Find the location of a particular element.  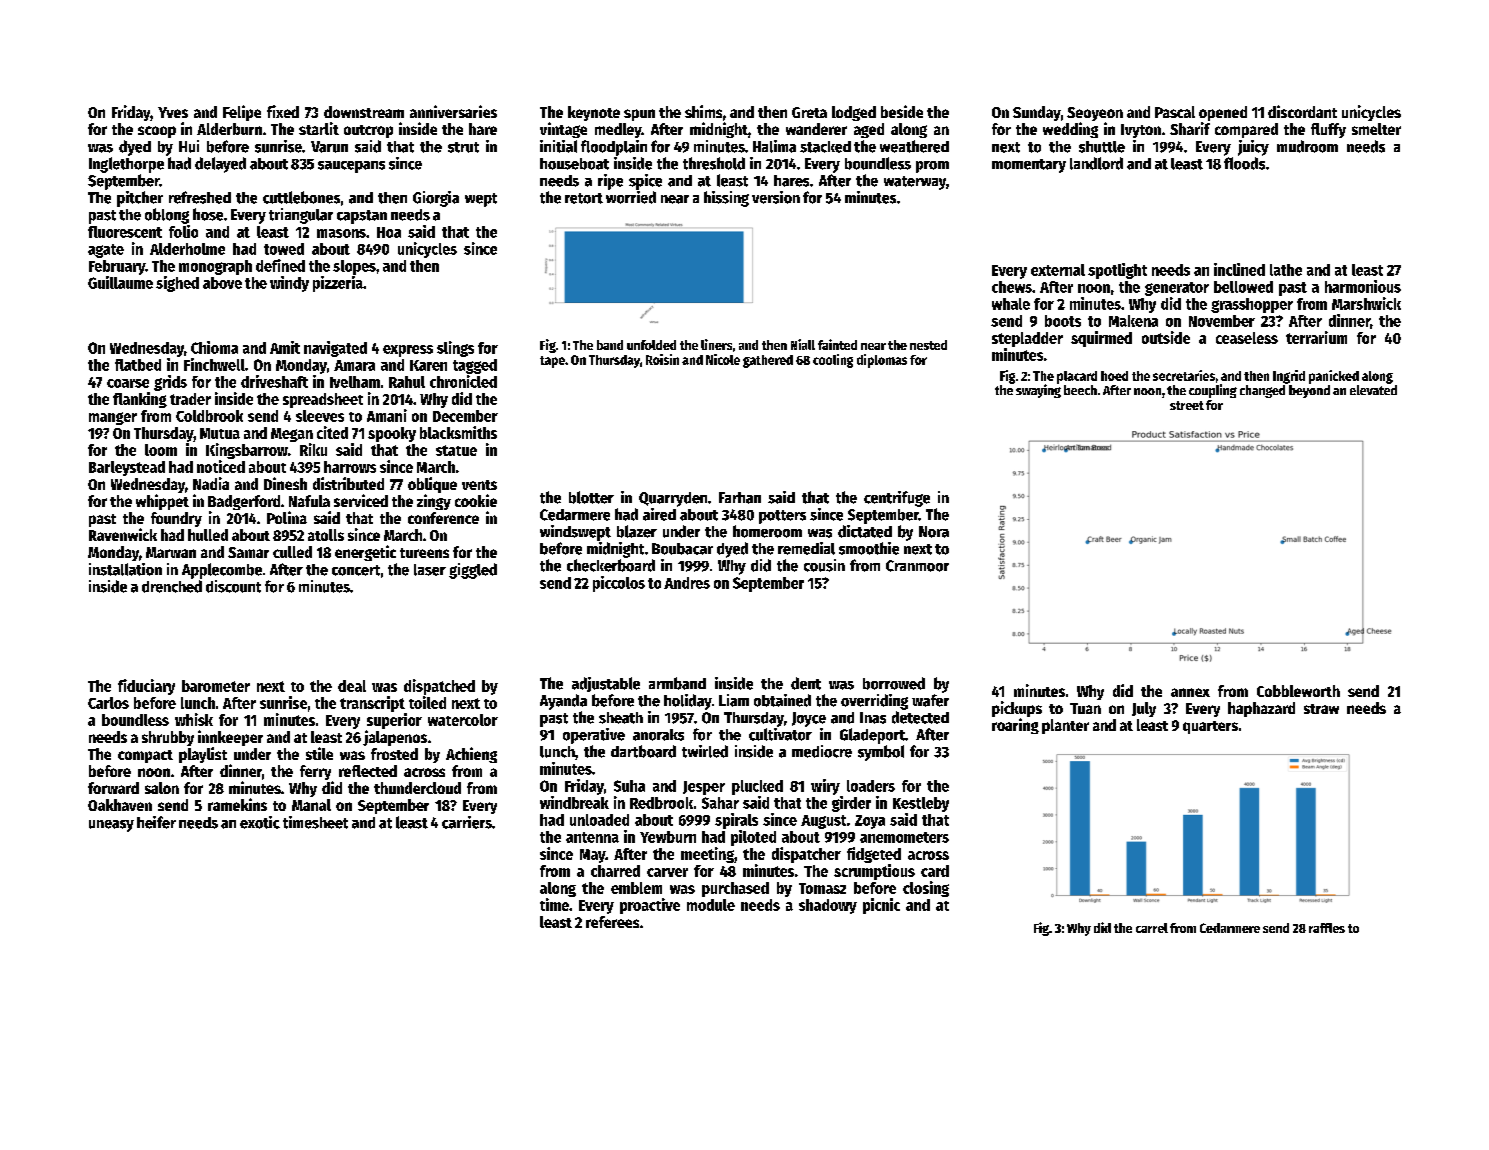

wedding is located at coordinates (1070, 130).
